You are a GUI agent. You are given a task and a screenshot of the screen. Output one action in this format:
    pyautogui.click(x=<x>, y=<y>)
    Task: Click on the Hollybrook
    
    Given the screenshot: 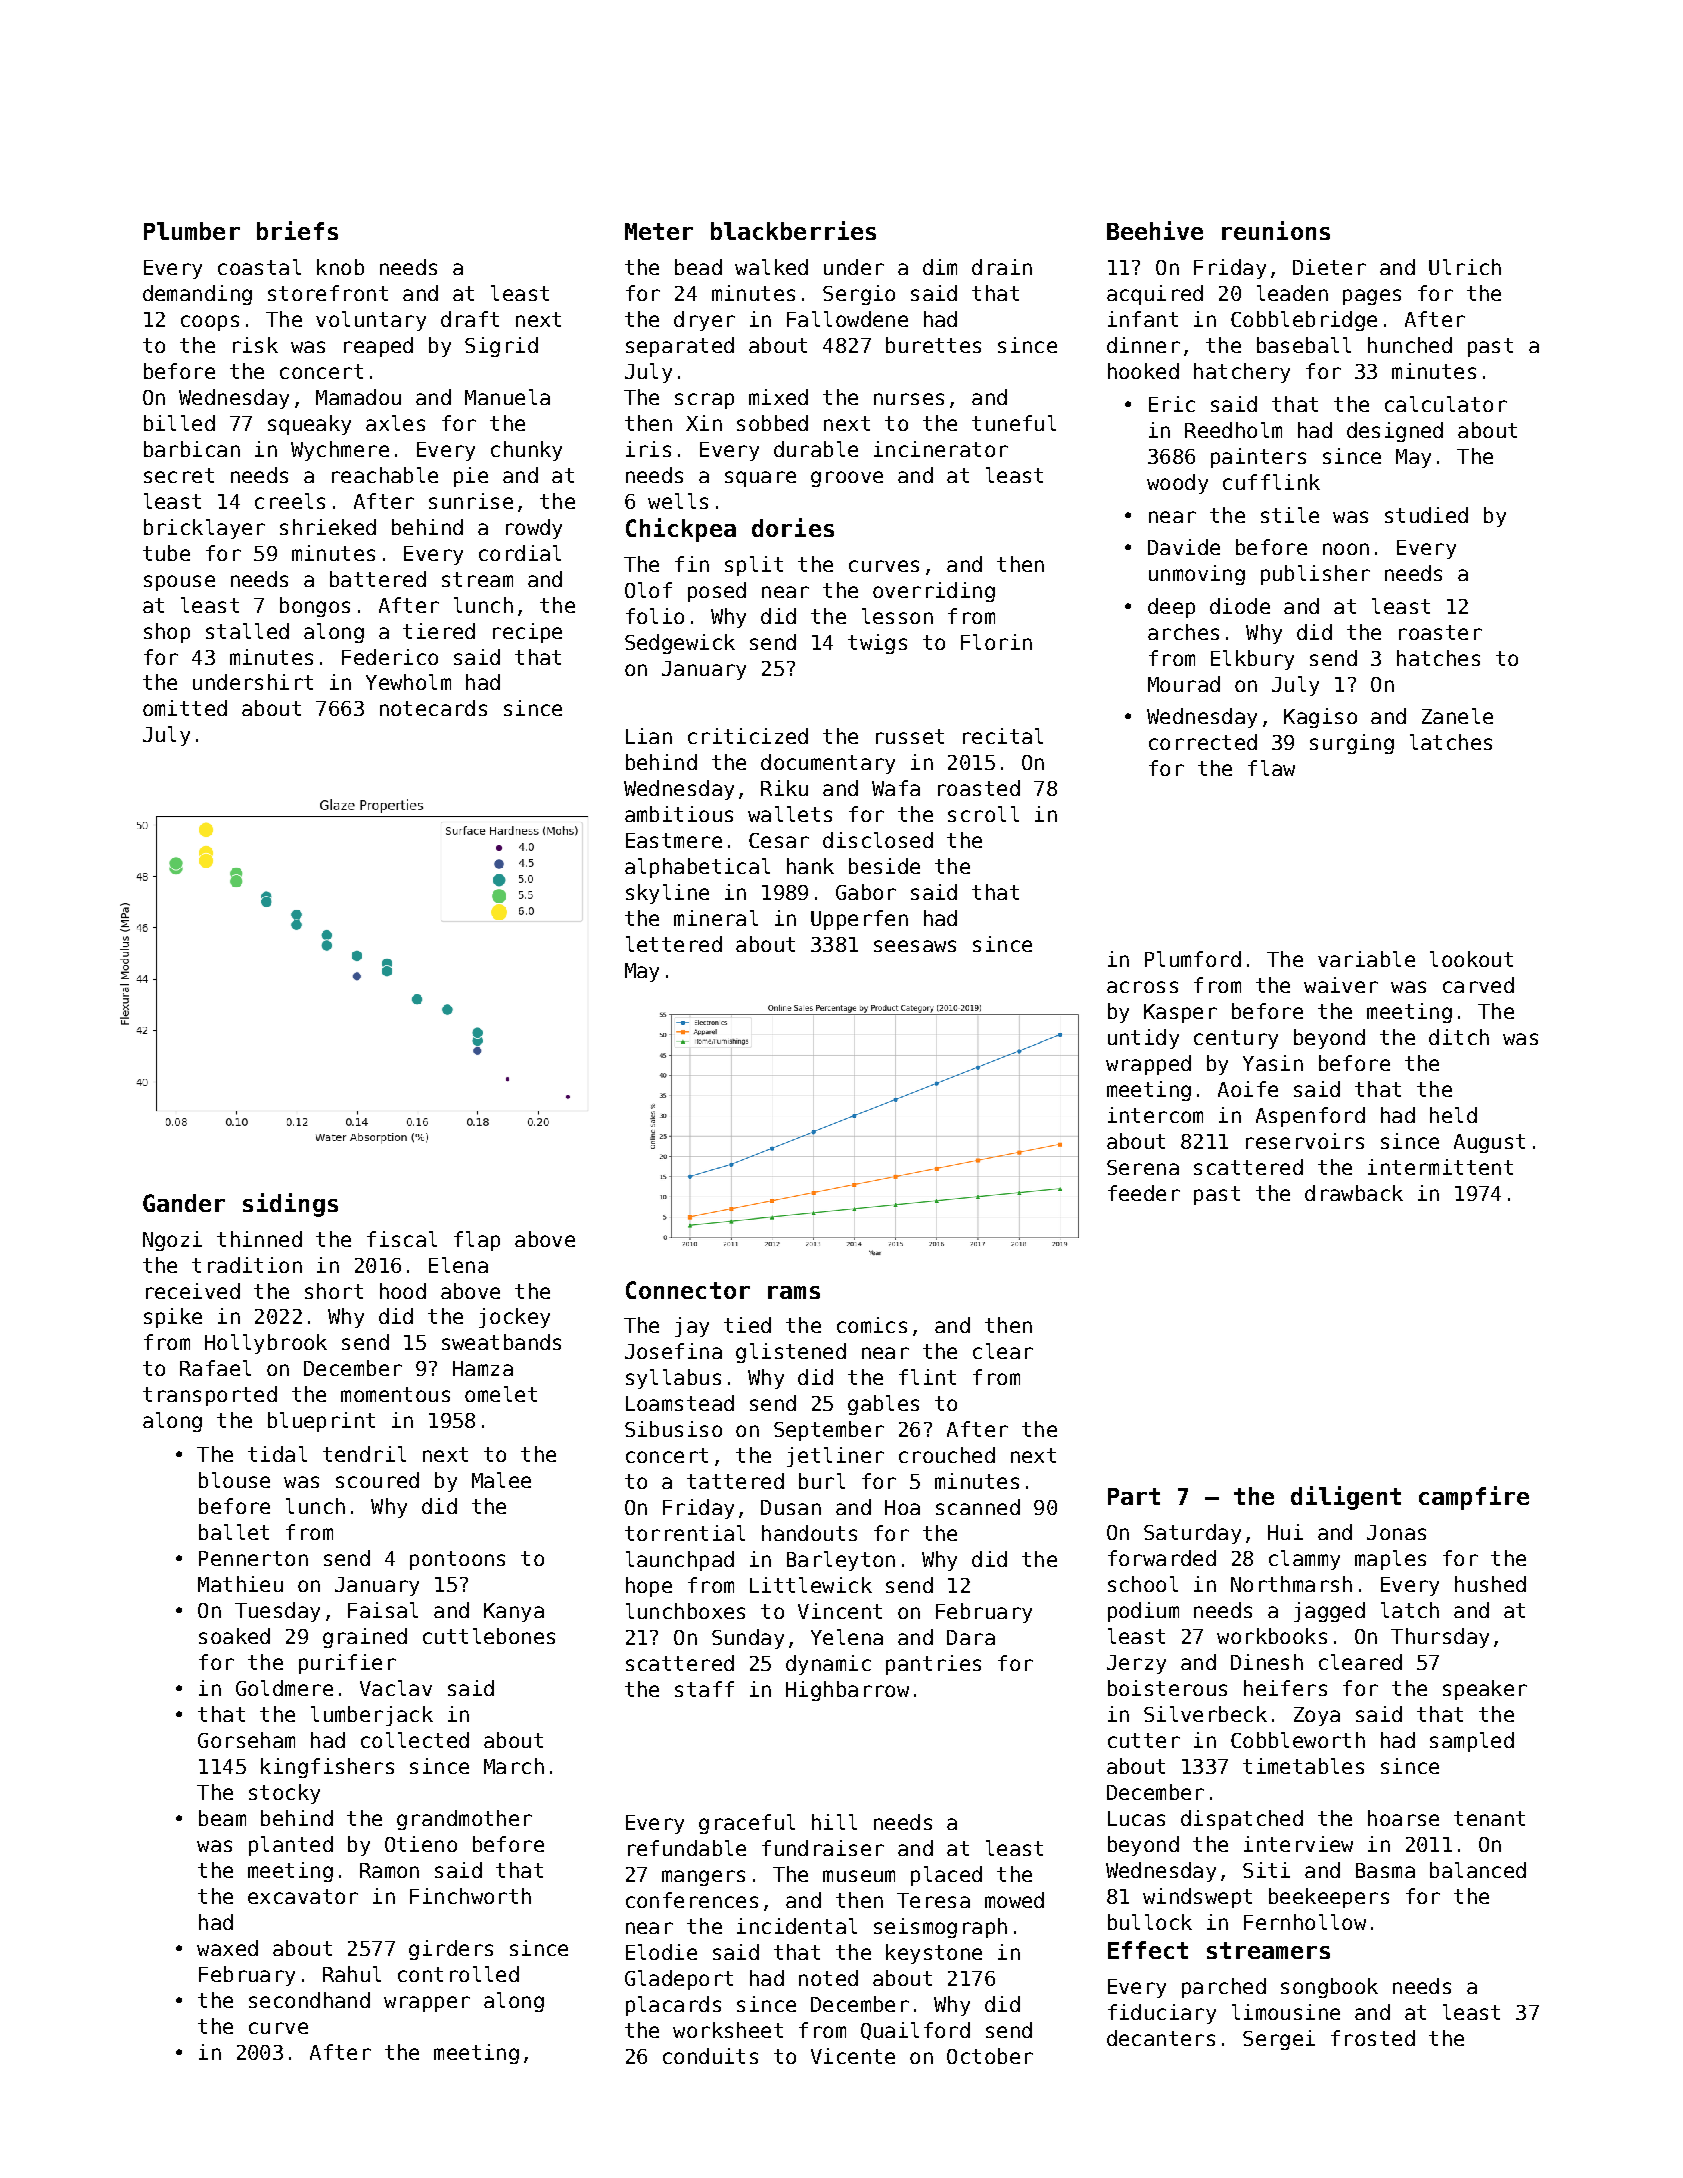 What is the action you would take?
    pyautogui.click(x=266, y=1344)
